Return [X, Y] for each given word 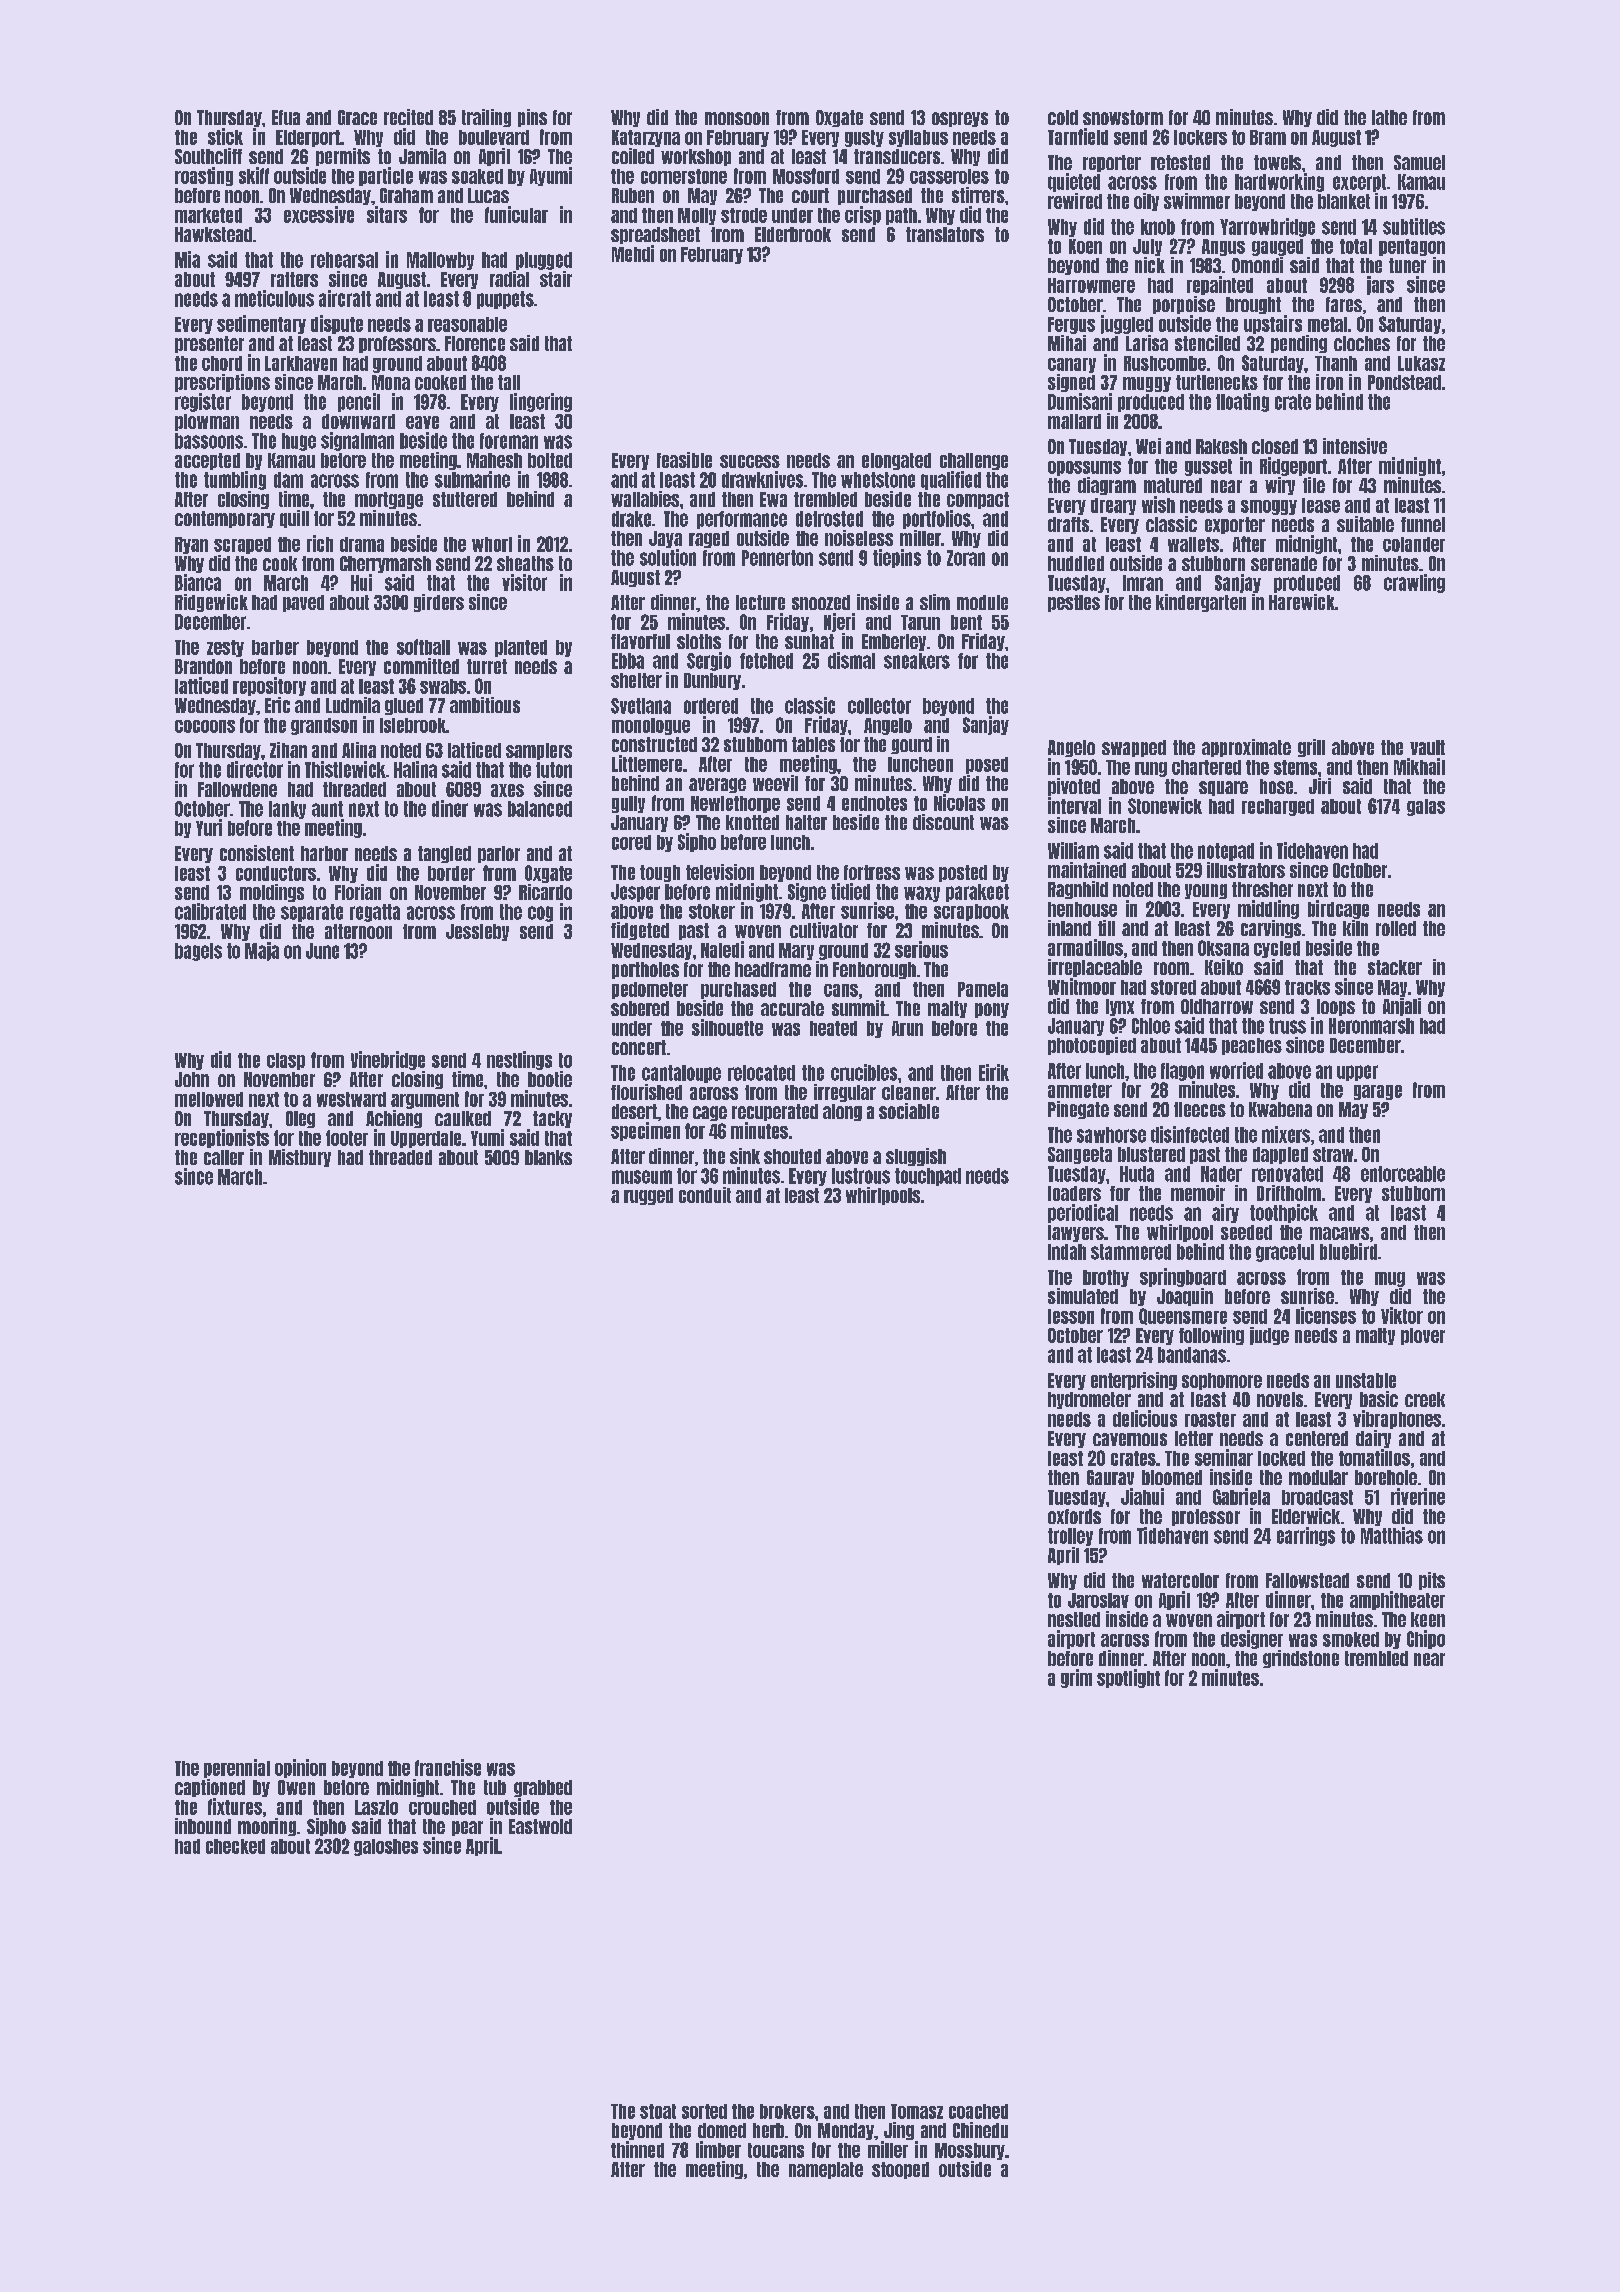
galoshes [386, 1847]
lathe [1389, 117]
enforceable [1403, 1174]
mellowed [209, 1099]
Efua [286, 117]
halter [806, 822]
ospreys [960, 119]
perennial [237, 1768]
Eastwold [540, 1826]
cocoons [205, 726]
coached [978, 2111]
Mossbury [970, 2151]
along [842, 1112]
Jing [899, 2131]
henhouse [1082, 909]
